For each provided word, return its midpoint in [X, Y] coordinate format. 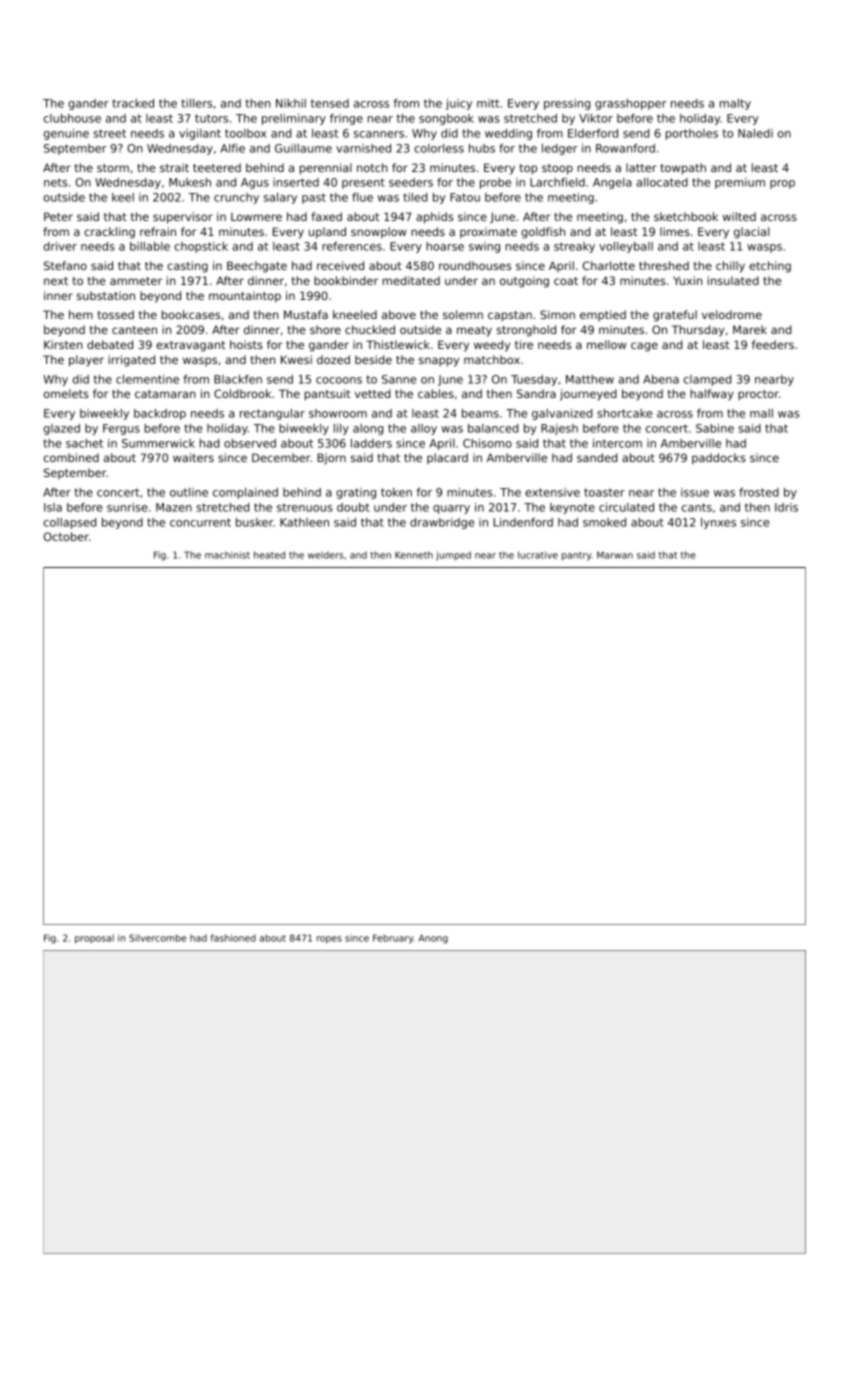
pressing [567, 104]
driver [60, 246]
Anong [433, 939]
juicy [459, 104]
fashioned [233, 938]
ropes [329, 940]
